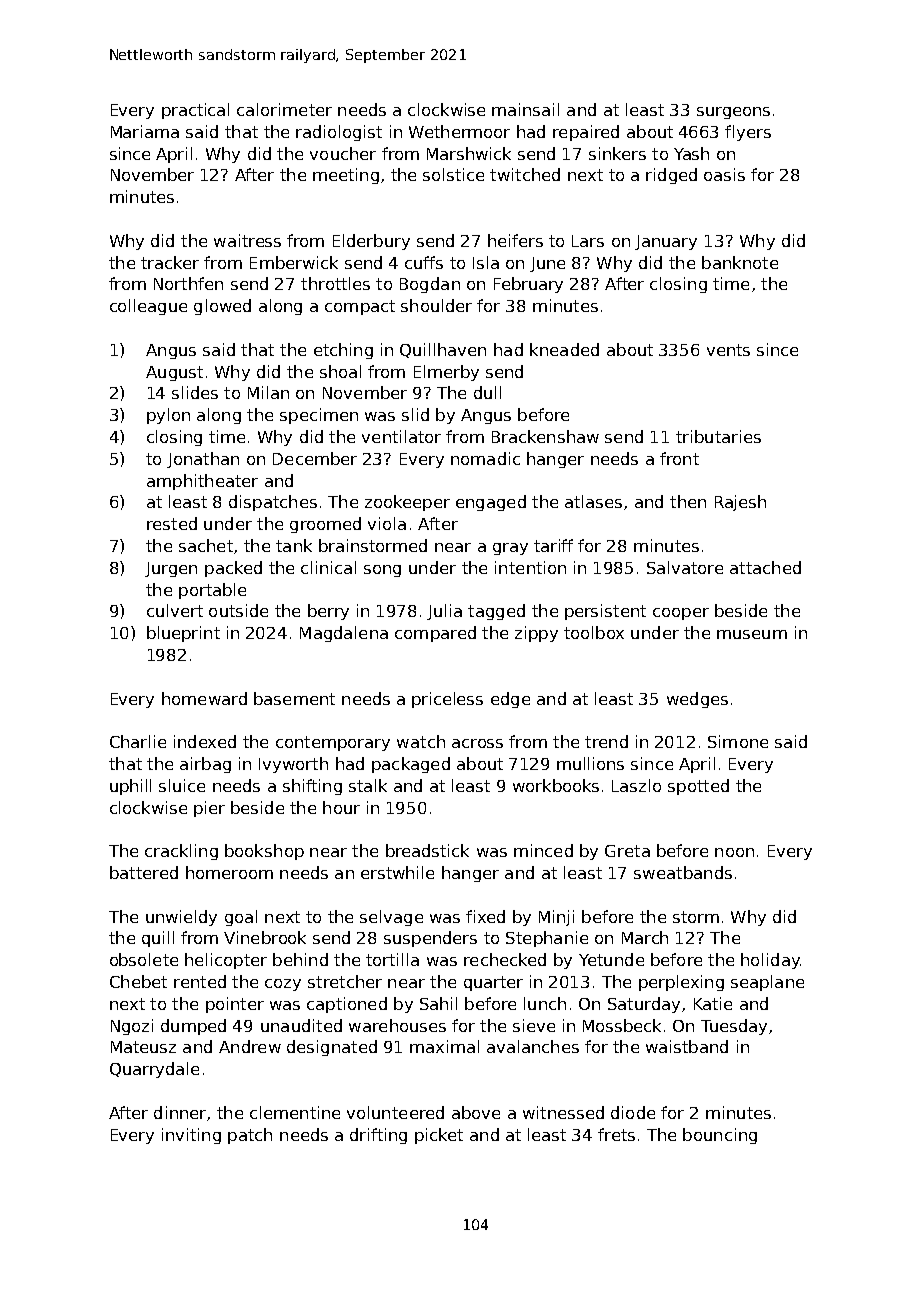  What do you see at coordinates (734, 1027) in the image?
I see `Tuesday` at bounding box center [734, 1027].
